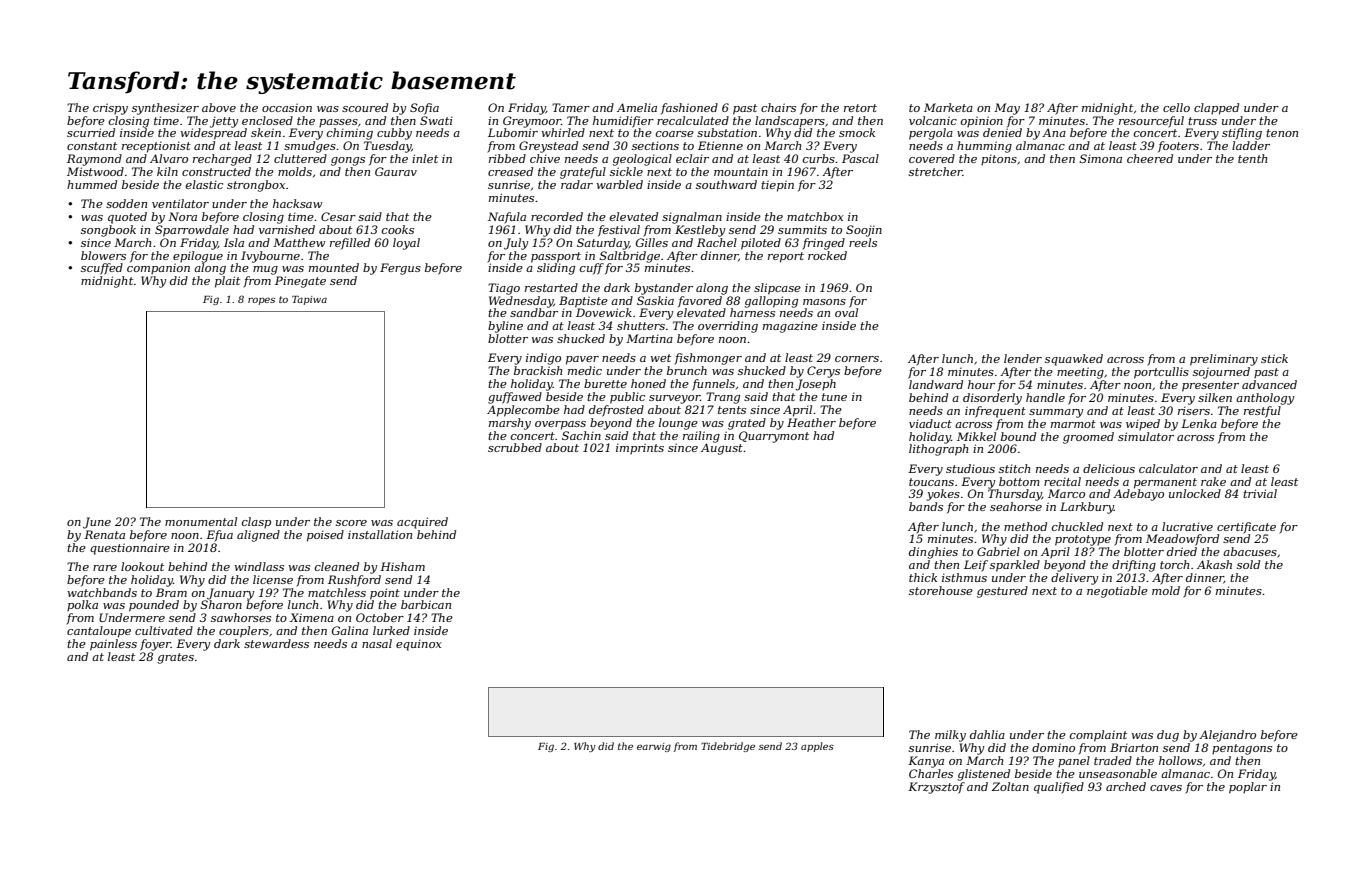  I want to click on geological, so click(642, 160).
